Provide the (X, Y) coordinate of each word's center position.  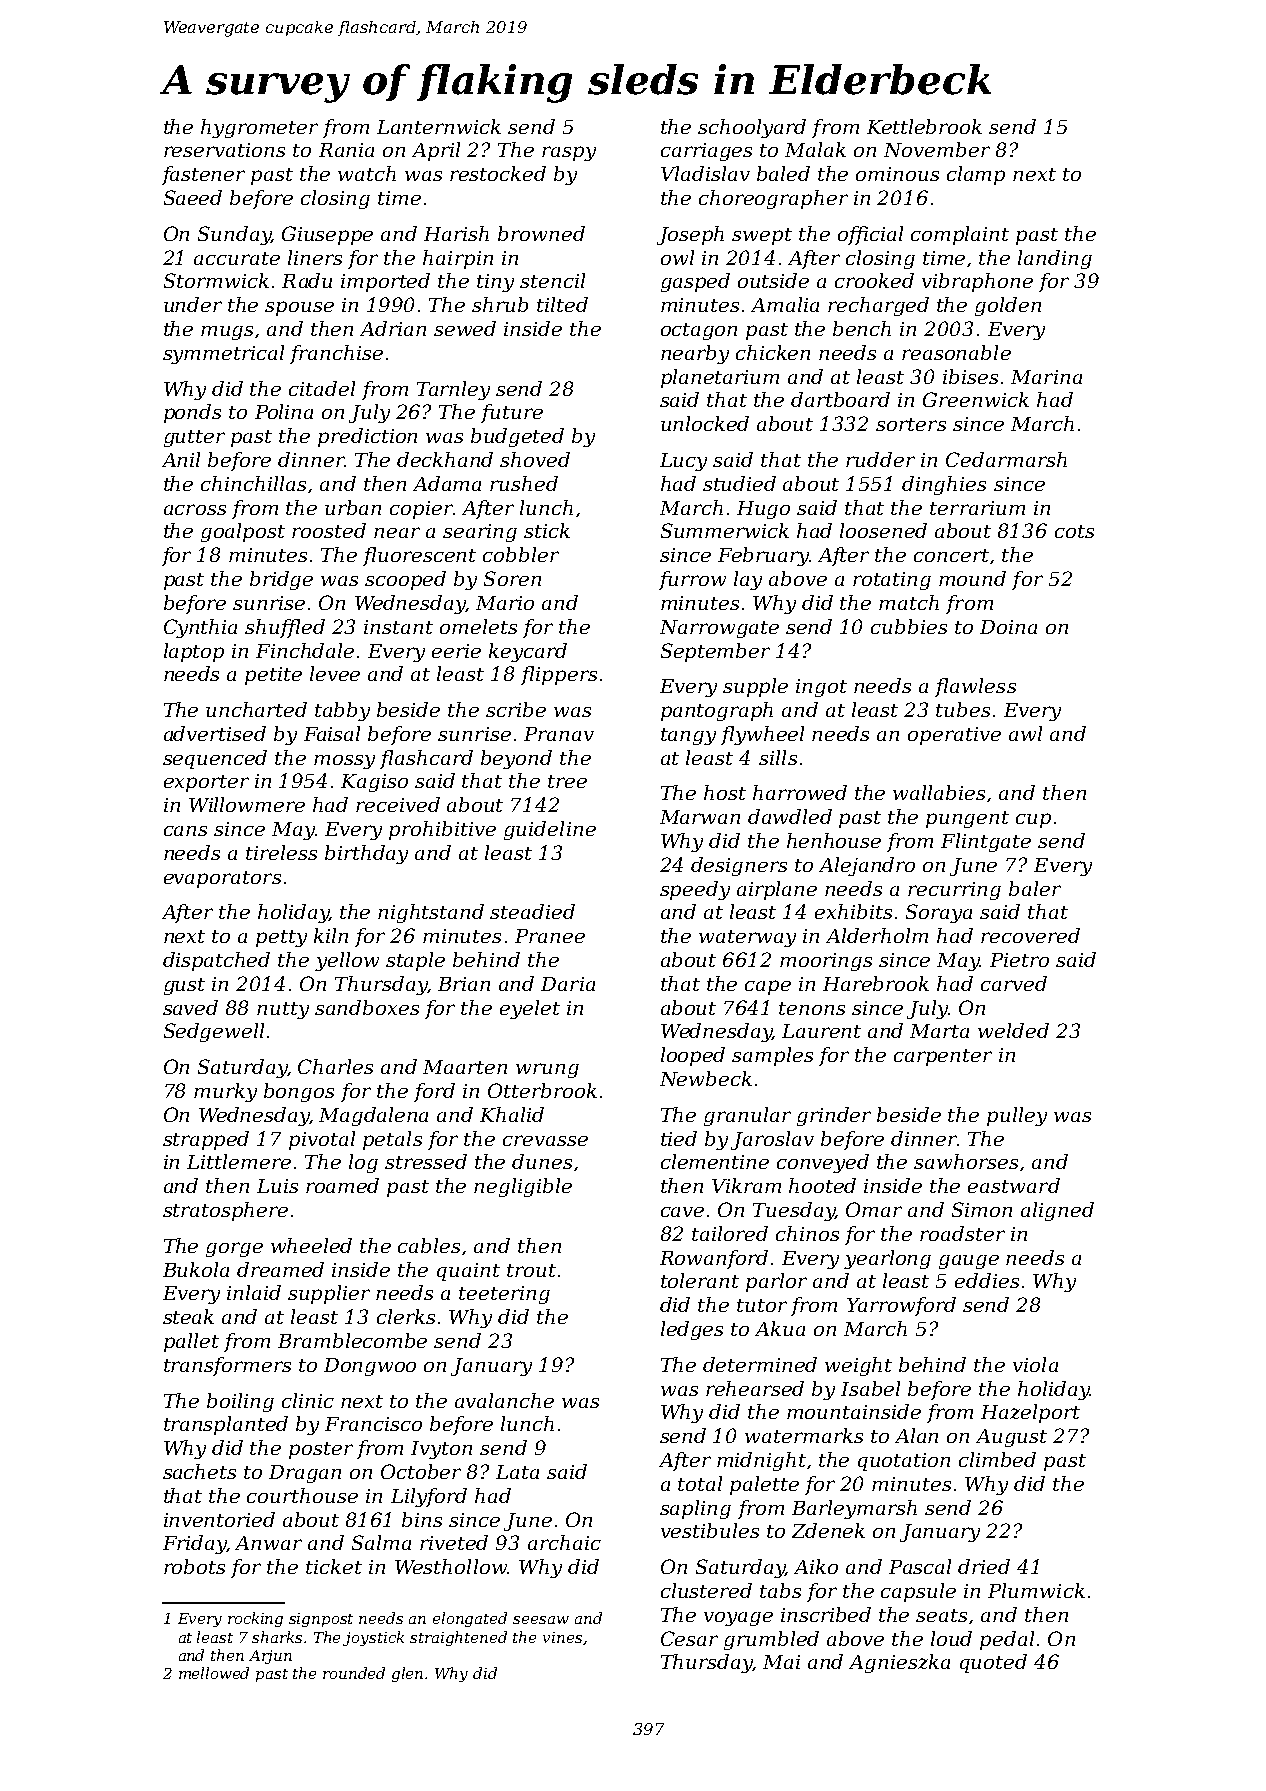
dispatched (216, 961)
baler (1035, 888)
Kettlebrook (924, 126)
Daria (568, 984)
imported (385, 282)
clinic (308, 1400)
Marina (1046, 377)
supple (755, 687)
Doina (1008, 627)
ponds (192, 413)
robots (194, 1566)
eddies (987, 1280)
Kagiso (374, 783)
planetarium (720, 378)
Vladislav (705, 173)
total (700, 1483)
